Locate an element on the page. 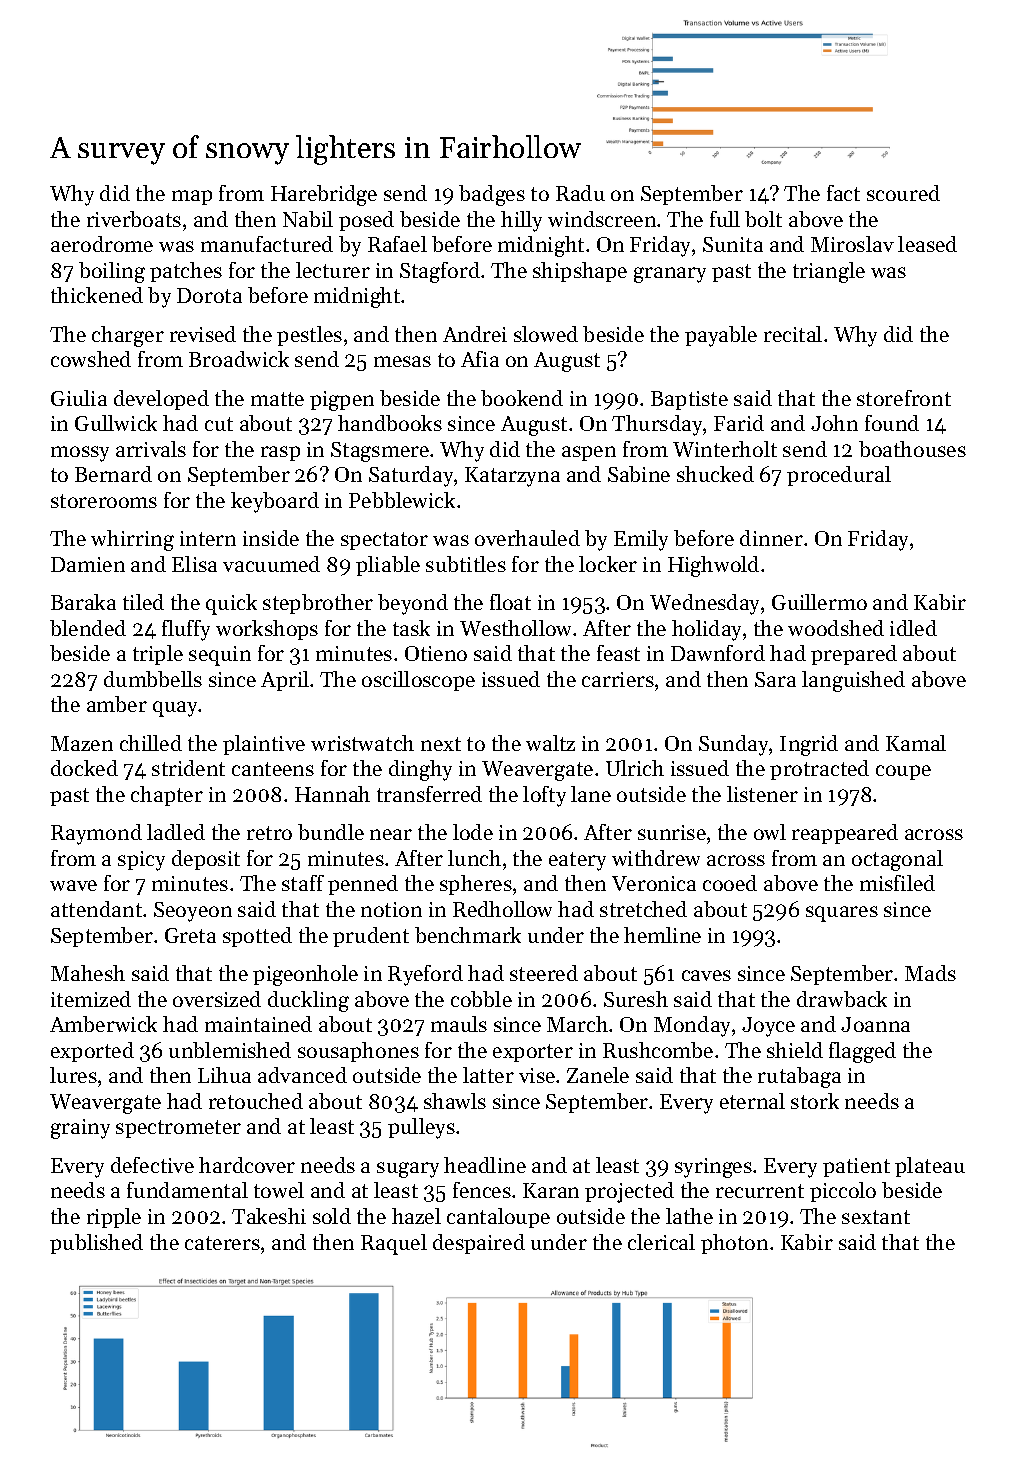  spectator is located at coordinates (384, 541).
